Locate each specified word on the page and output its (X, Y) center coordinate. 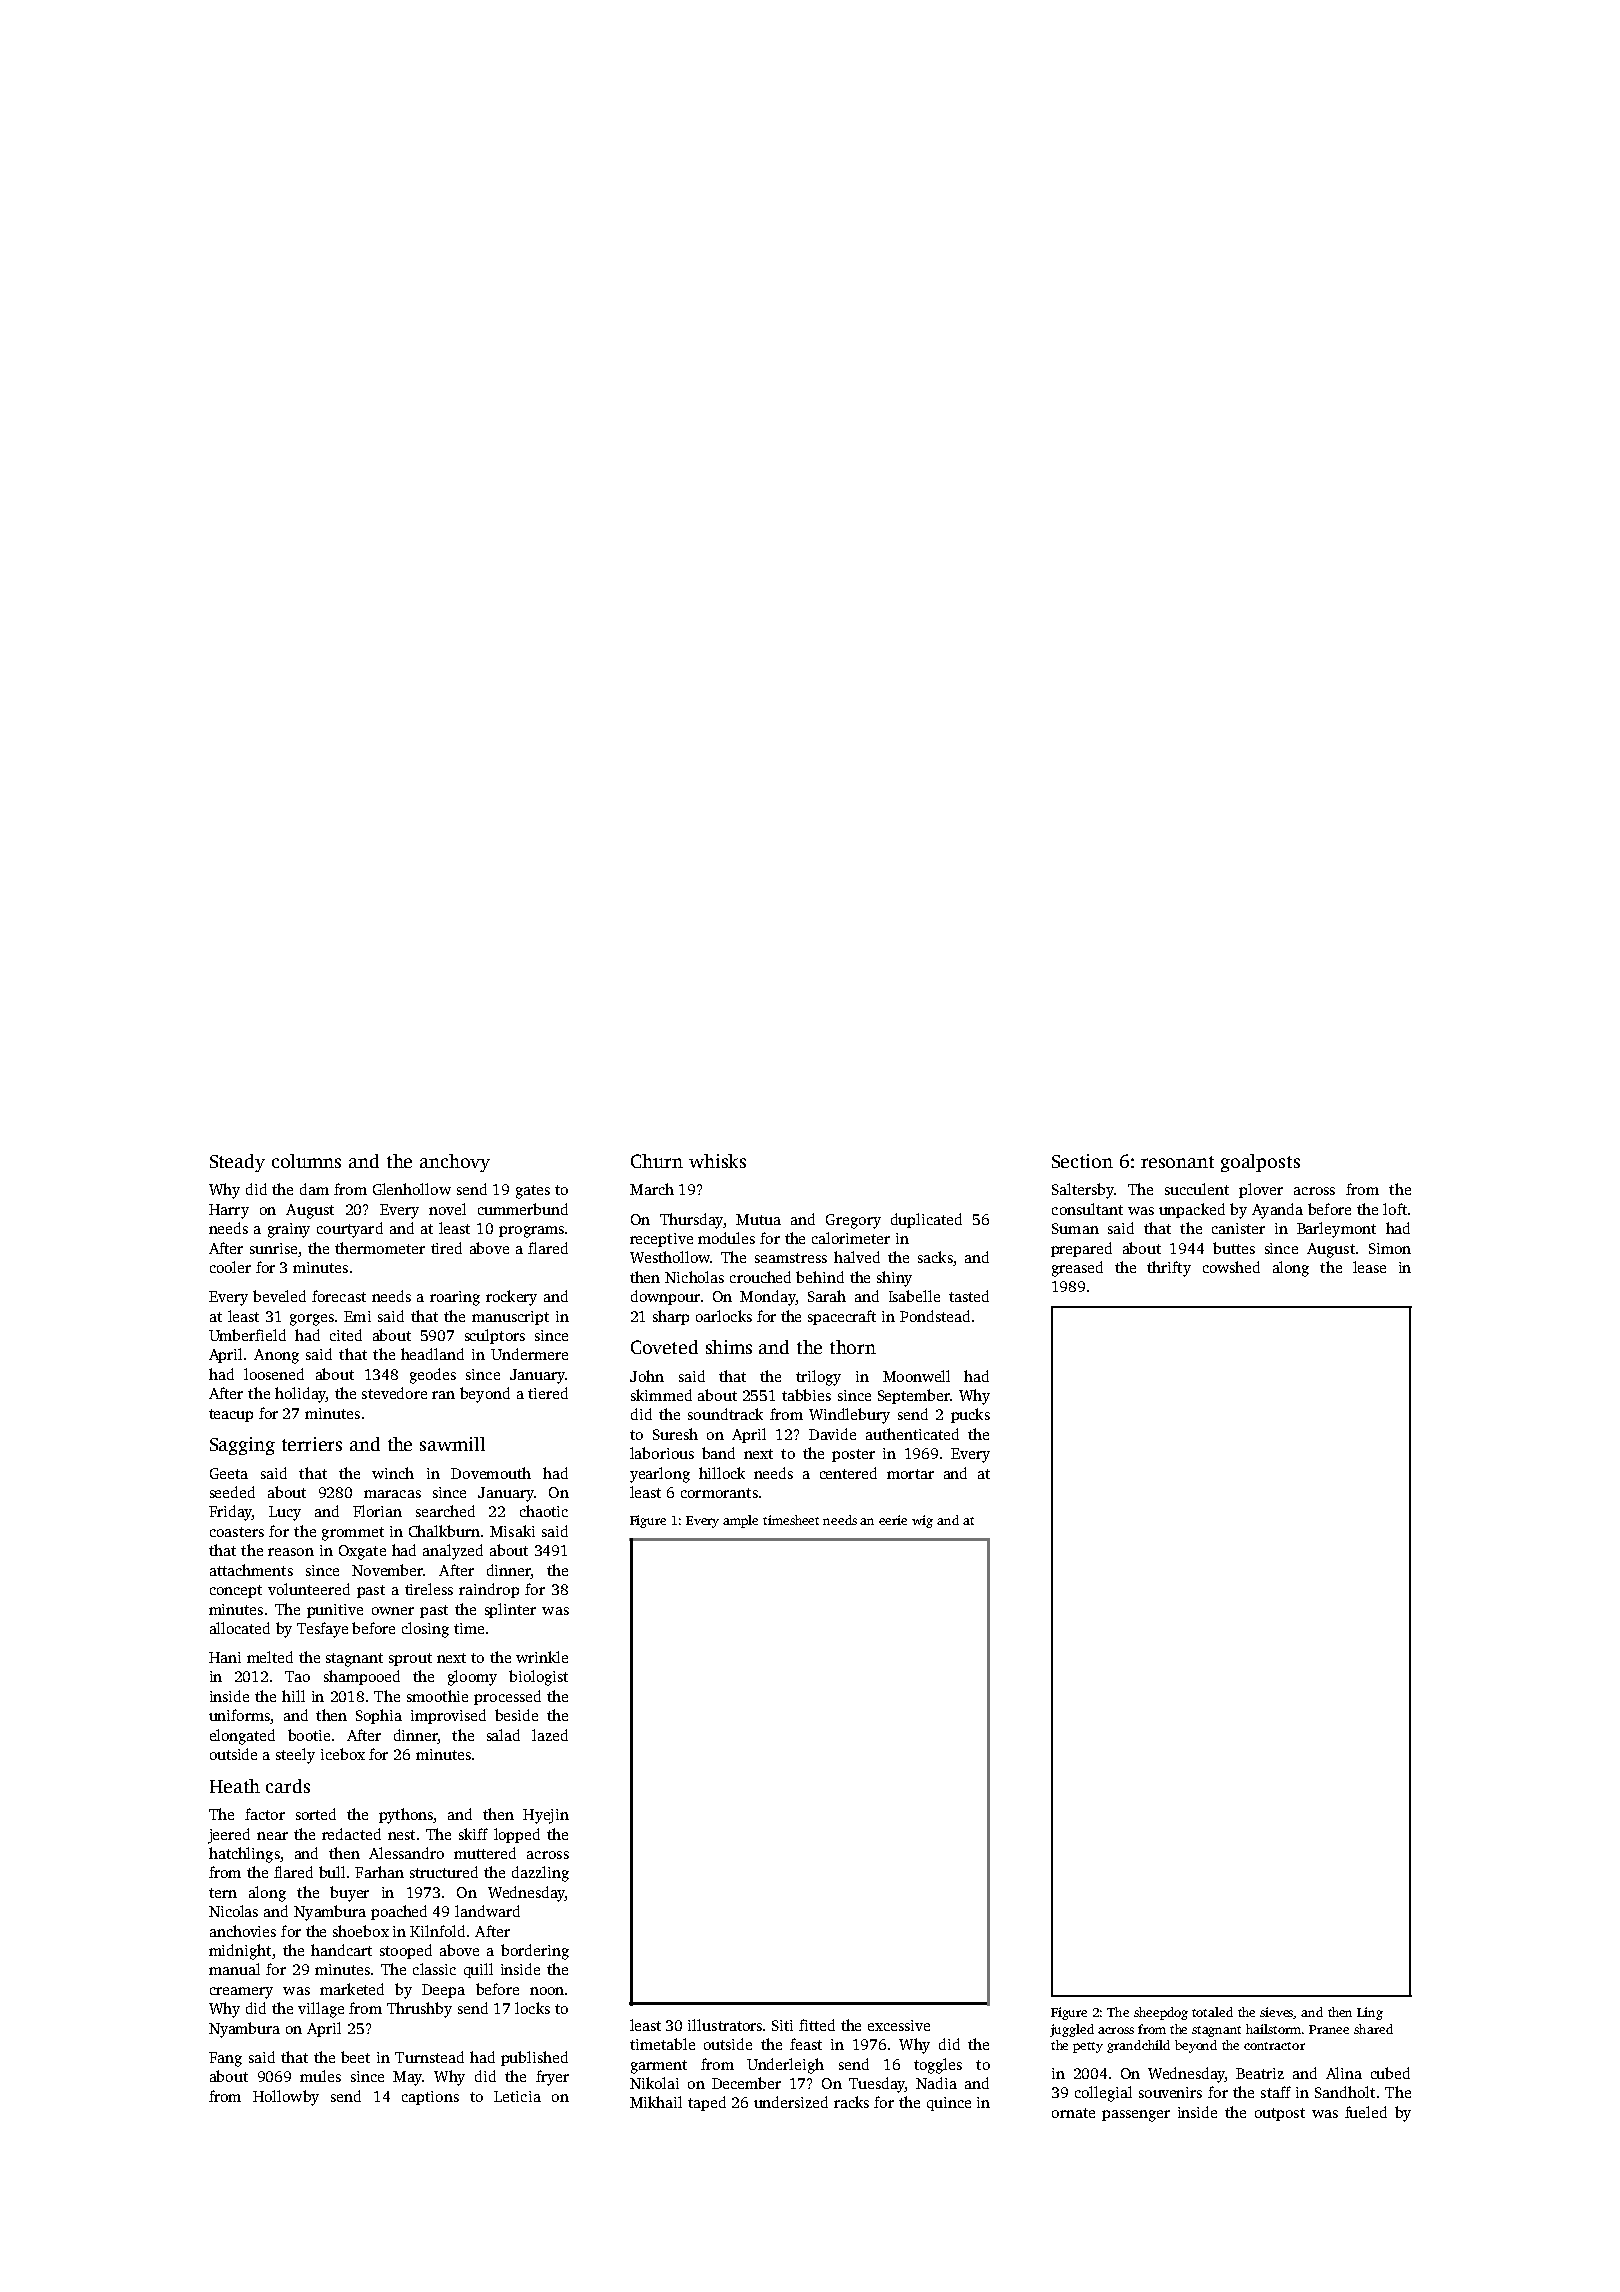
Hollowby (286, 2098)
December (746, 2083)
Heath (235, 1786)
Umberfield (247, 1335)
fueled (1366, 2112)
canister (1238, 1228)
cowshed (1231, 1267)
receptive (661, 1240)
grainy (289, 1230)
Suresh (675, 1434)
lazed (550, 1735)
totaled (1212, 2012)
